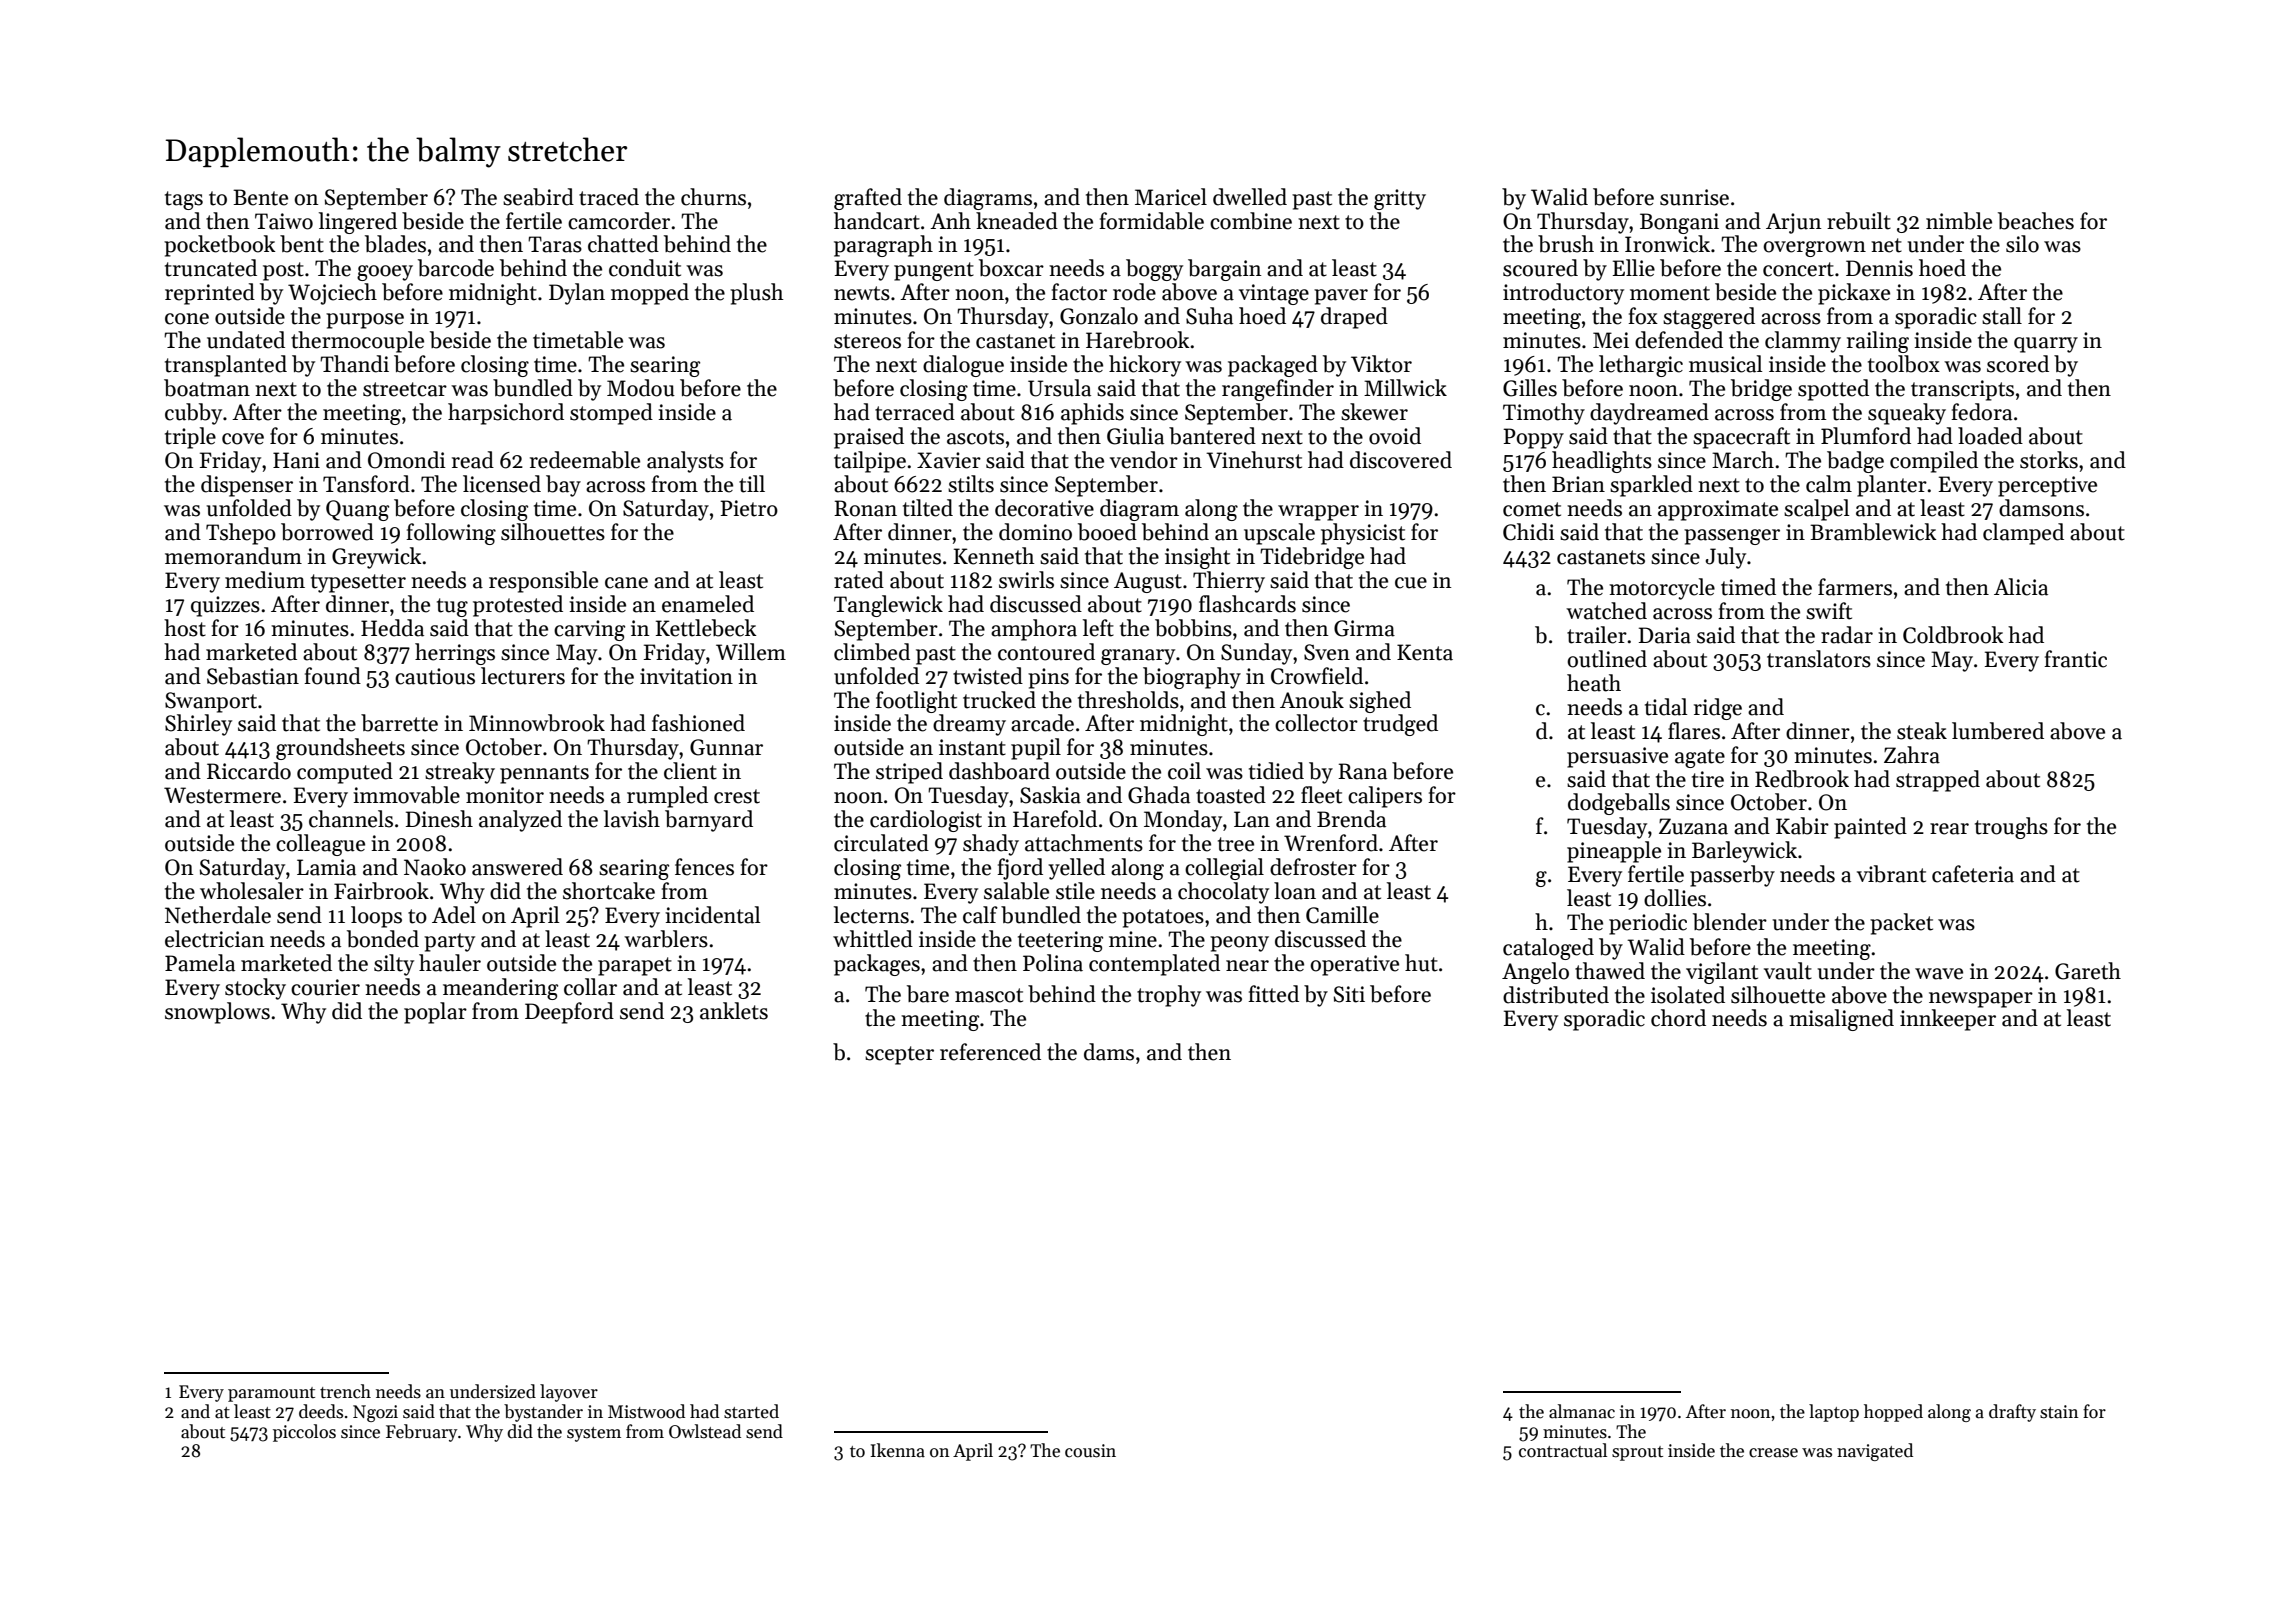 The width and height of the screenshot is (2292, 1620). I want to click on Sebastian, so click(253, 676).
